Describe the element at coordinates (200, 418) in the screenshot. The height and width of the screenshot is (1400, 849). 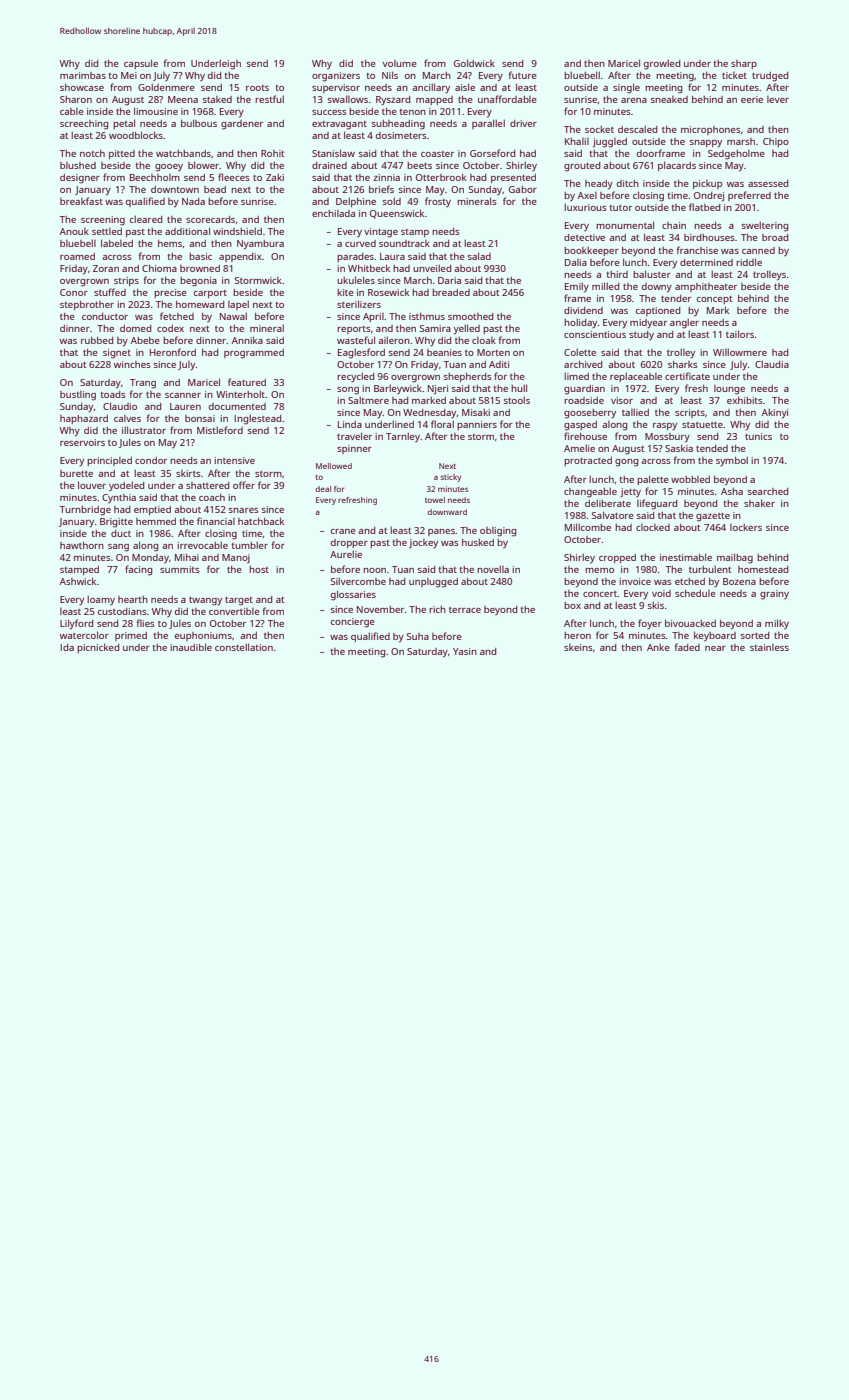
I see `bonsai` at that location.
